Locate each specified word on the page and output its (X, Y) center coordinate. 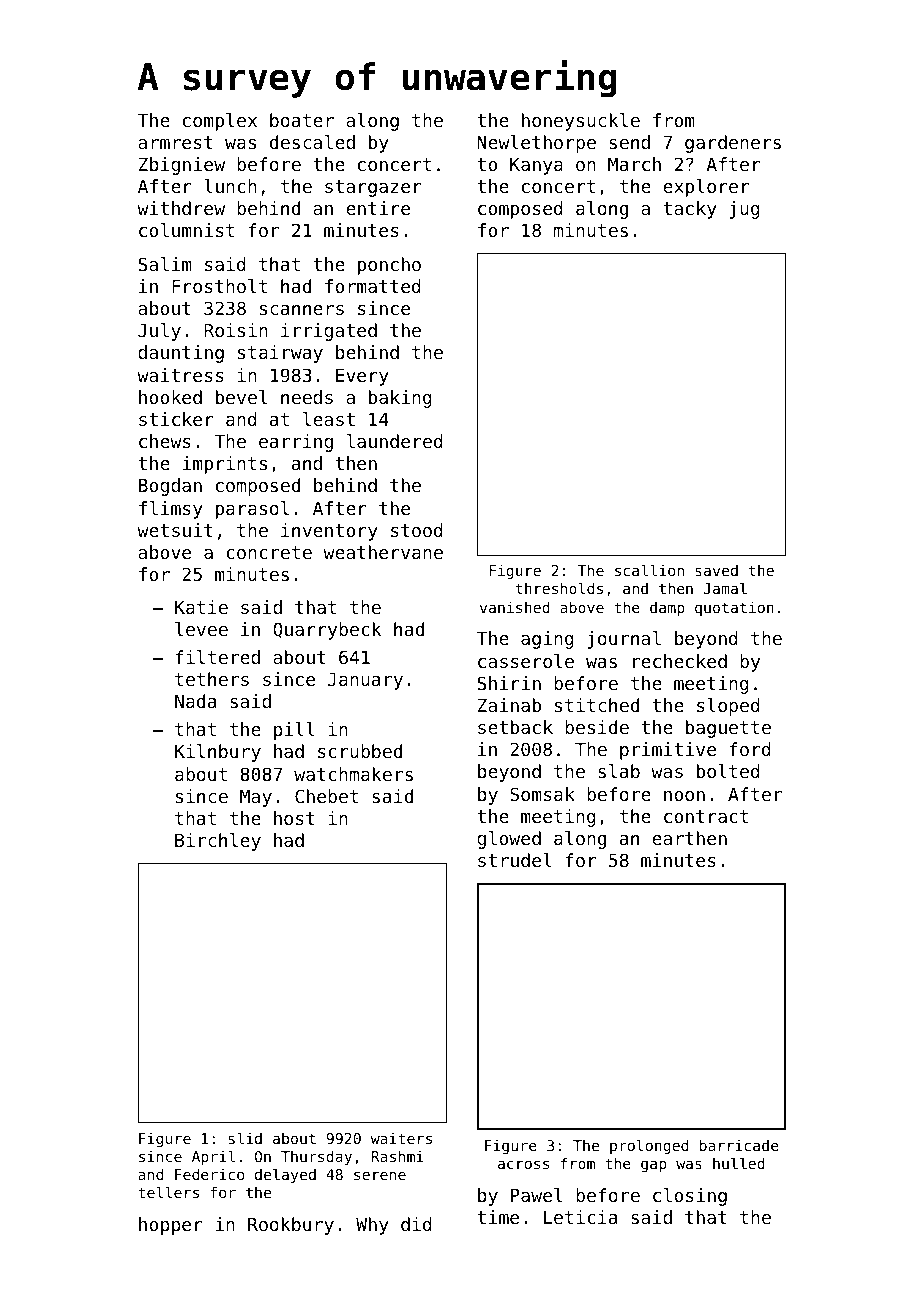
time (498, 1217)
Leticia (580, 1217)
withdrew (181, 208)
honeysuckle (581, 122)
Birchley (218, 842)
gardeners (733, 144)
